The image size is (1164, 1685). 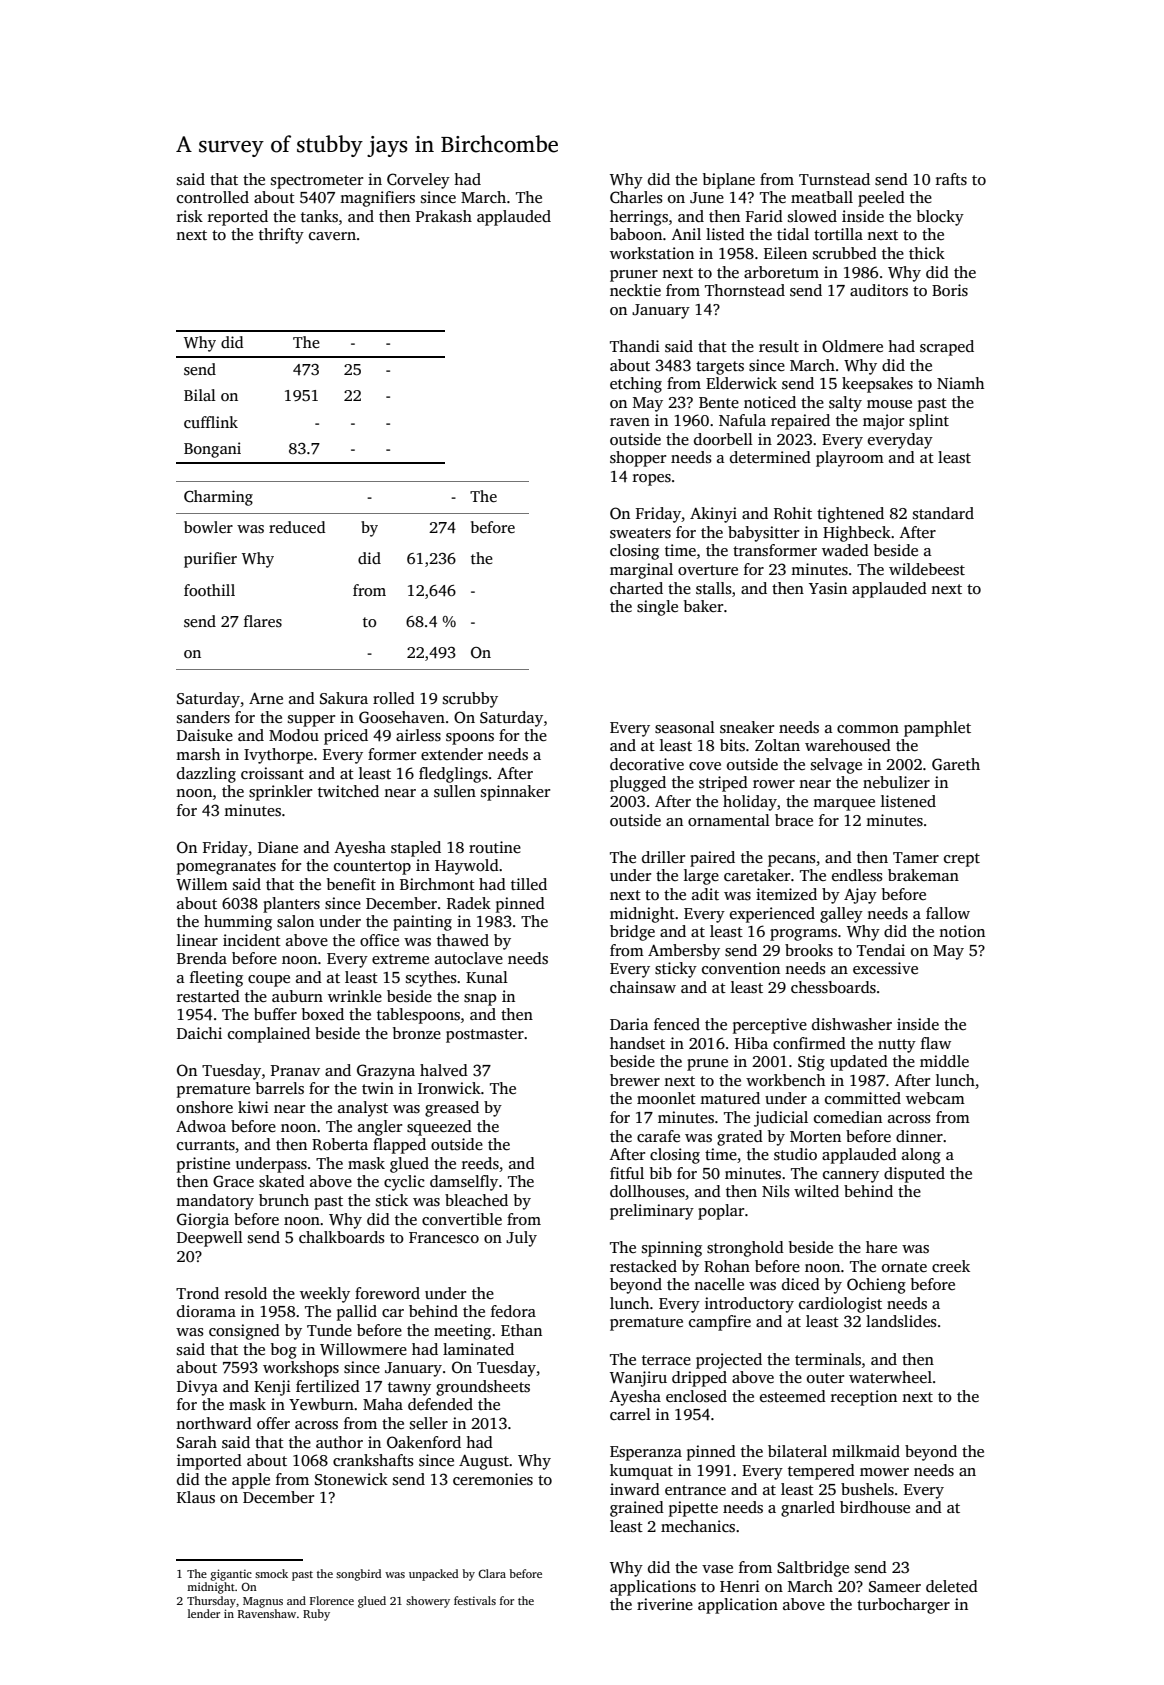 I want to click on brewer, so click(x=635, y=1080).
